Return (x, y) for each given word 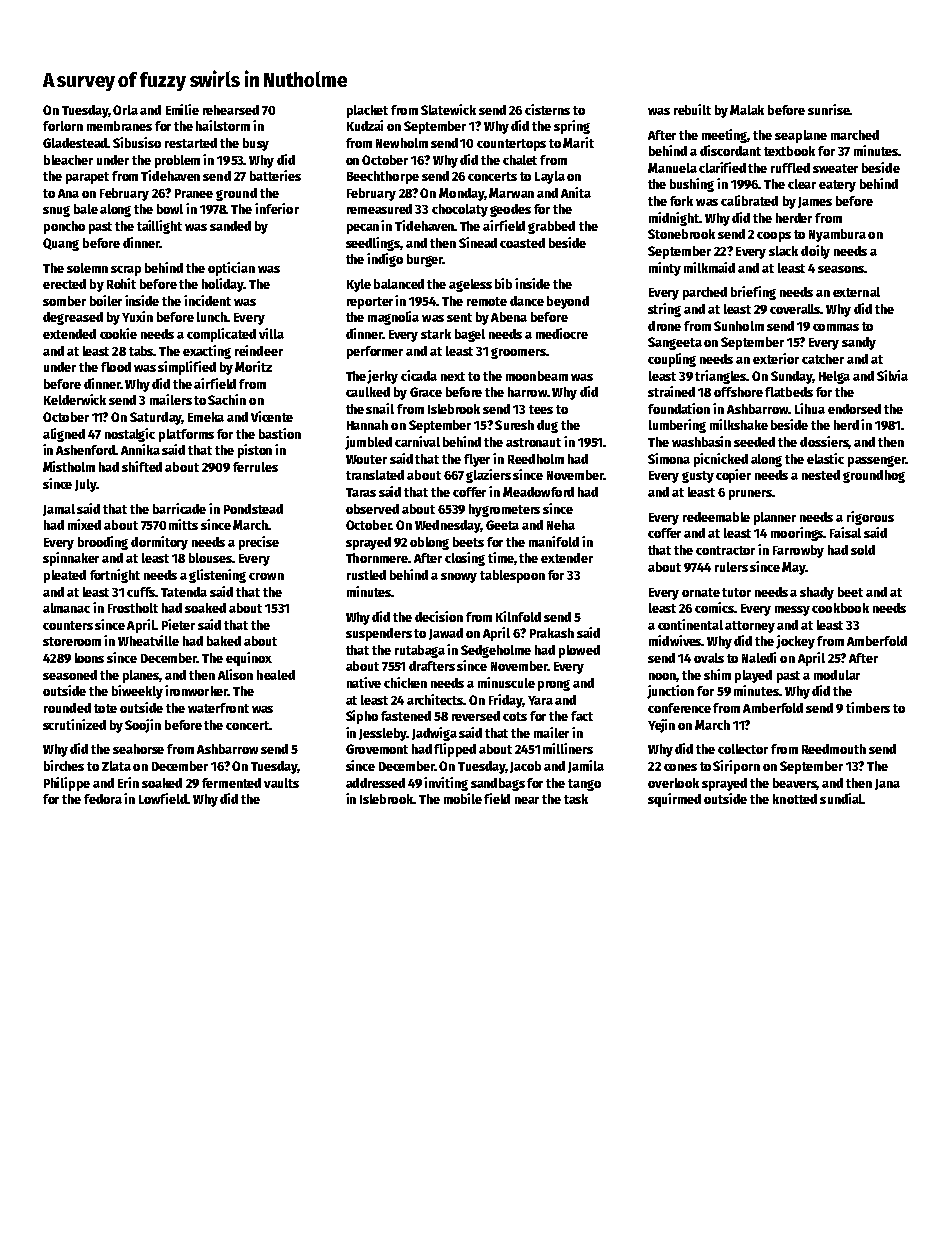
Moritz (253, 366)
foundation (679, 408)
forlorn (63, 126)
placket (367, 111)
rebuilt (692, 109)
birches (64, 765)
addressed (375, 783)
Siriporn (736, 767)
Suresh (514, 425)
